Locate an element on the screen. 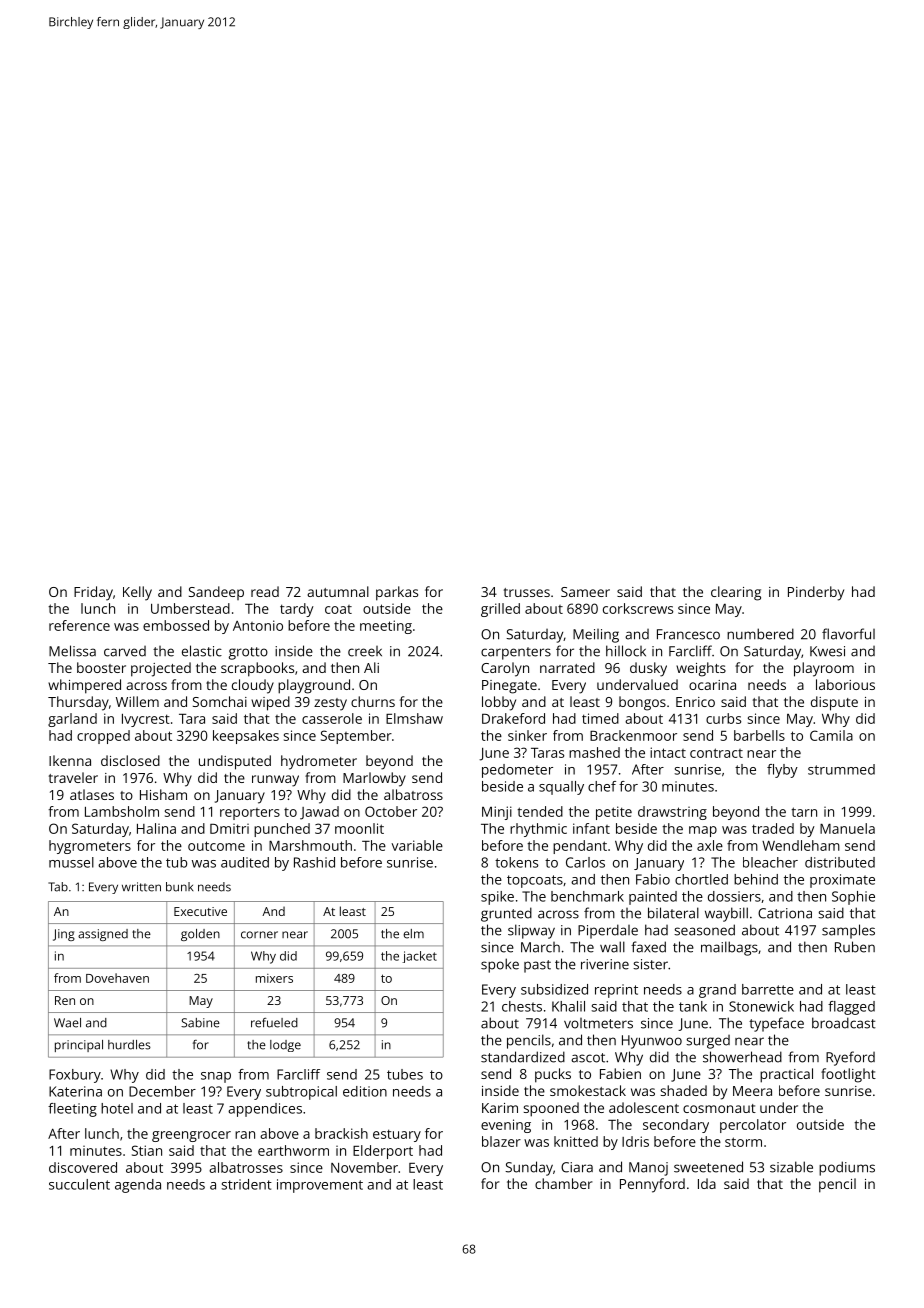 The image size is (924, 1308). autumnal is located at coordinates (338, 591).
